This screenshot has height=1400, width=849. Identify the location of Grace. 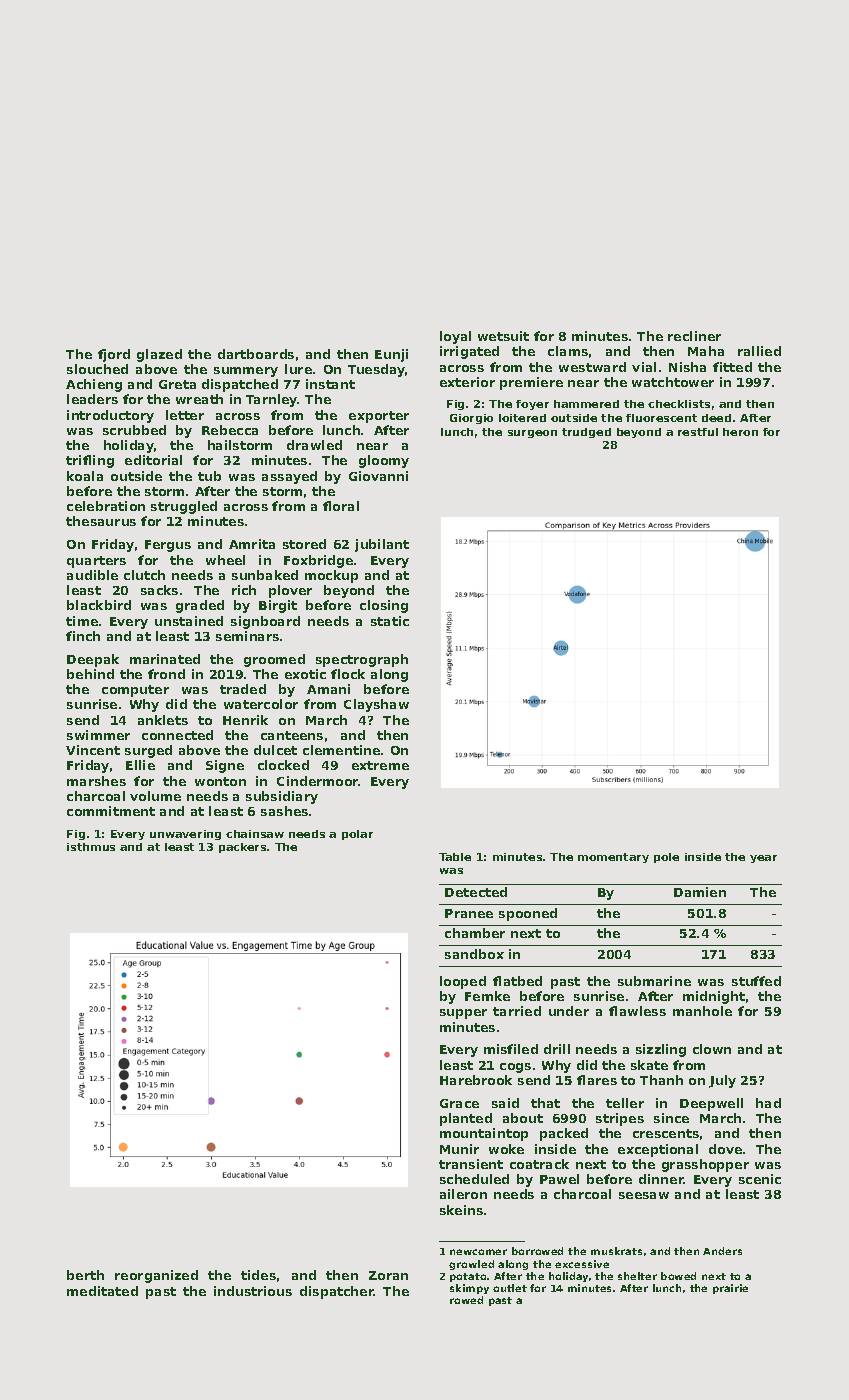
(459, 1103).
